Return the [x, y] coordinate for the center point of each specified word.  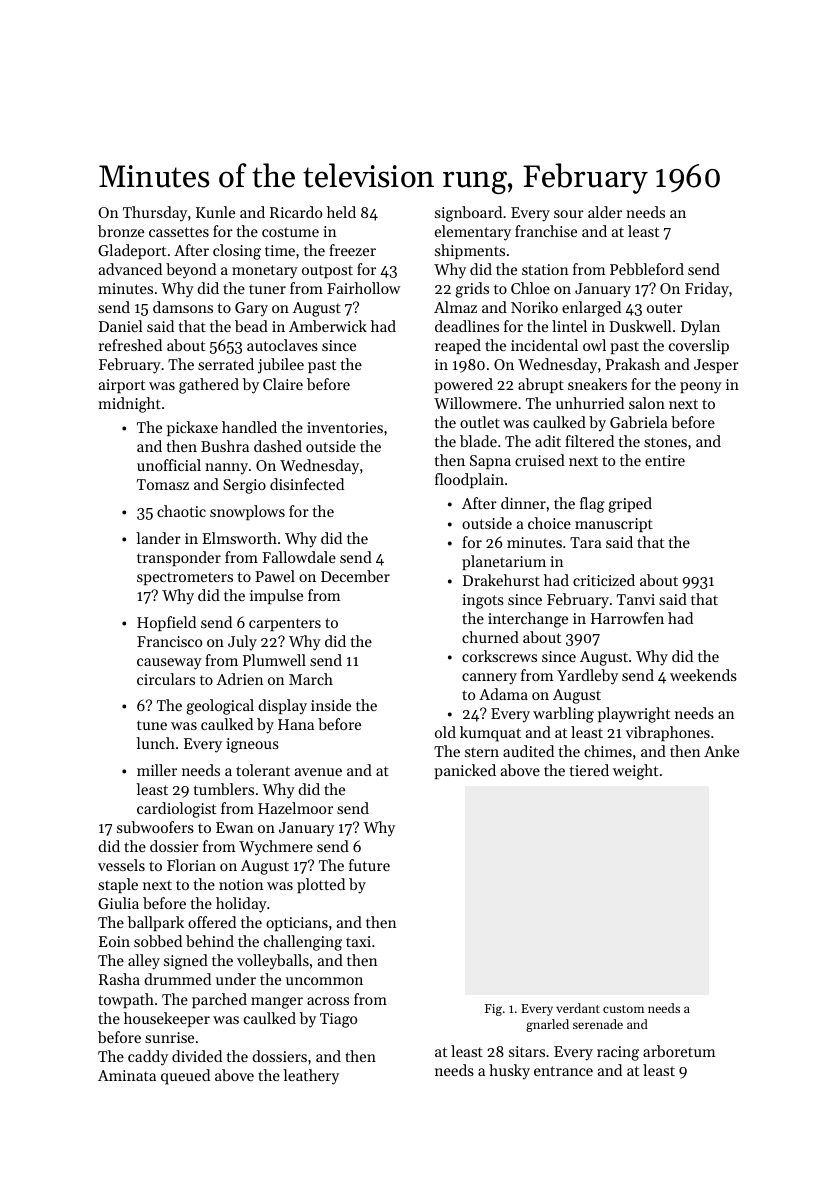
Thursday [155, 214]
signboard [468, 214]
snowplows [247, 512]
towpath [126, 1000]
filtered [589, 441]
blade [478, 441]
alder [605, 212]
